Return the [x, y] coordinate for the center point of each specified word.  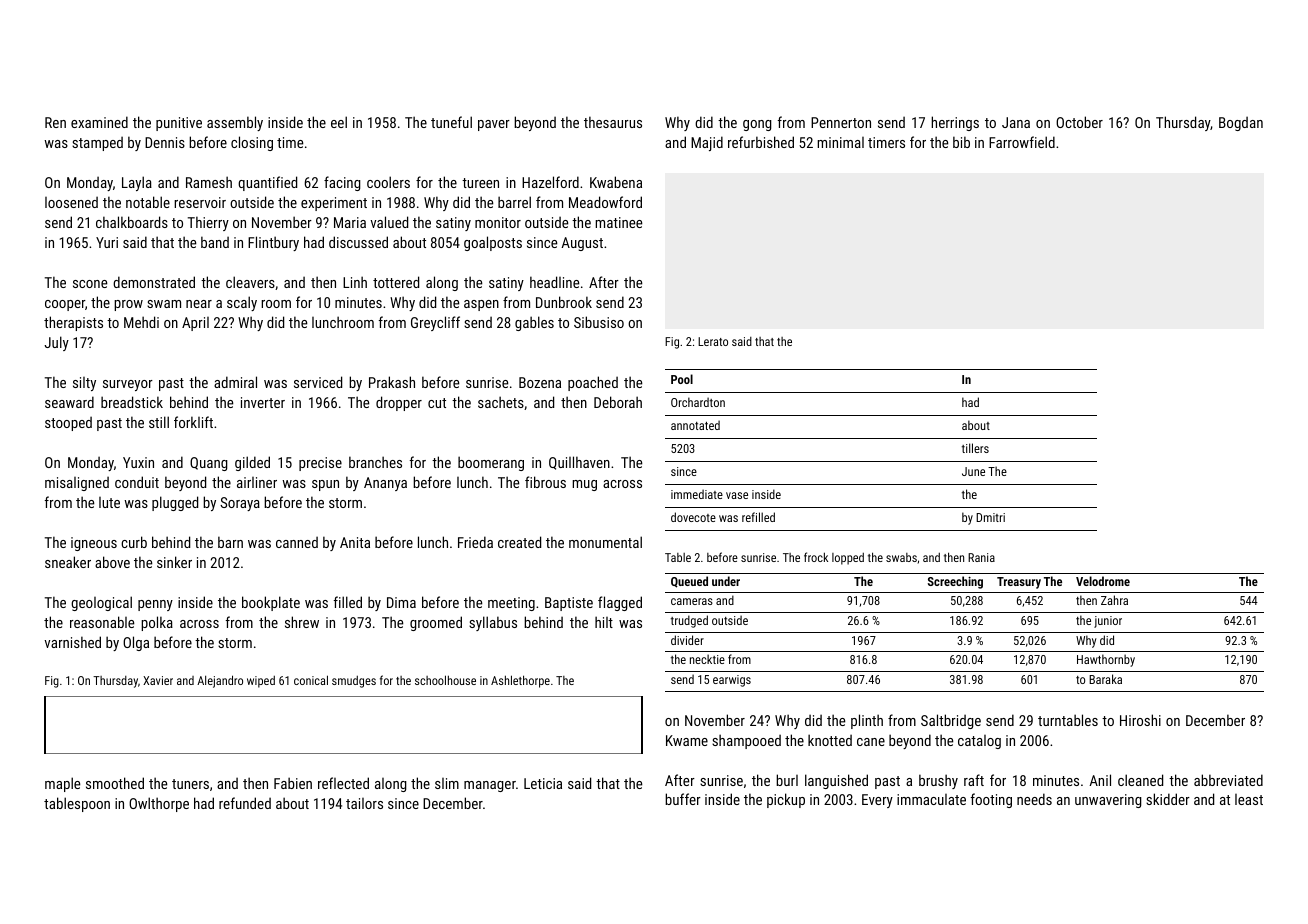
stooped [68, 423]
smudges [354, 682]
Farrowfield [1022, 142]
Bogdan [1241, 123]
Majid [707, 143]
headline [554, 282]
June [973, 471]
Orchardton [698, 402]
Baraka [1105, 679]
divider [687, 640]
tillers [975, 448]
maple [62, 784]
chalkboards [132, 222]
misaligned [77, 483]
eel [339, 122]
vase [737, 495]
